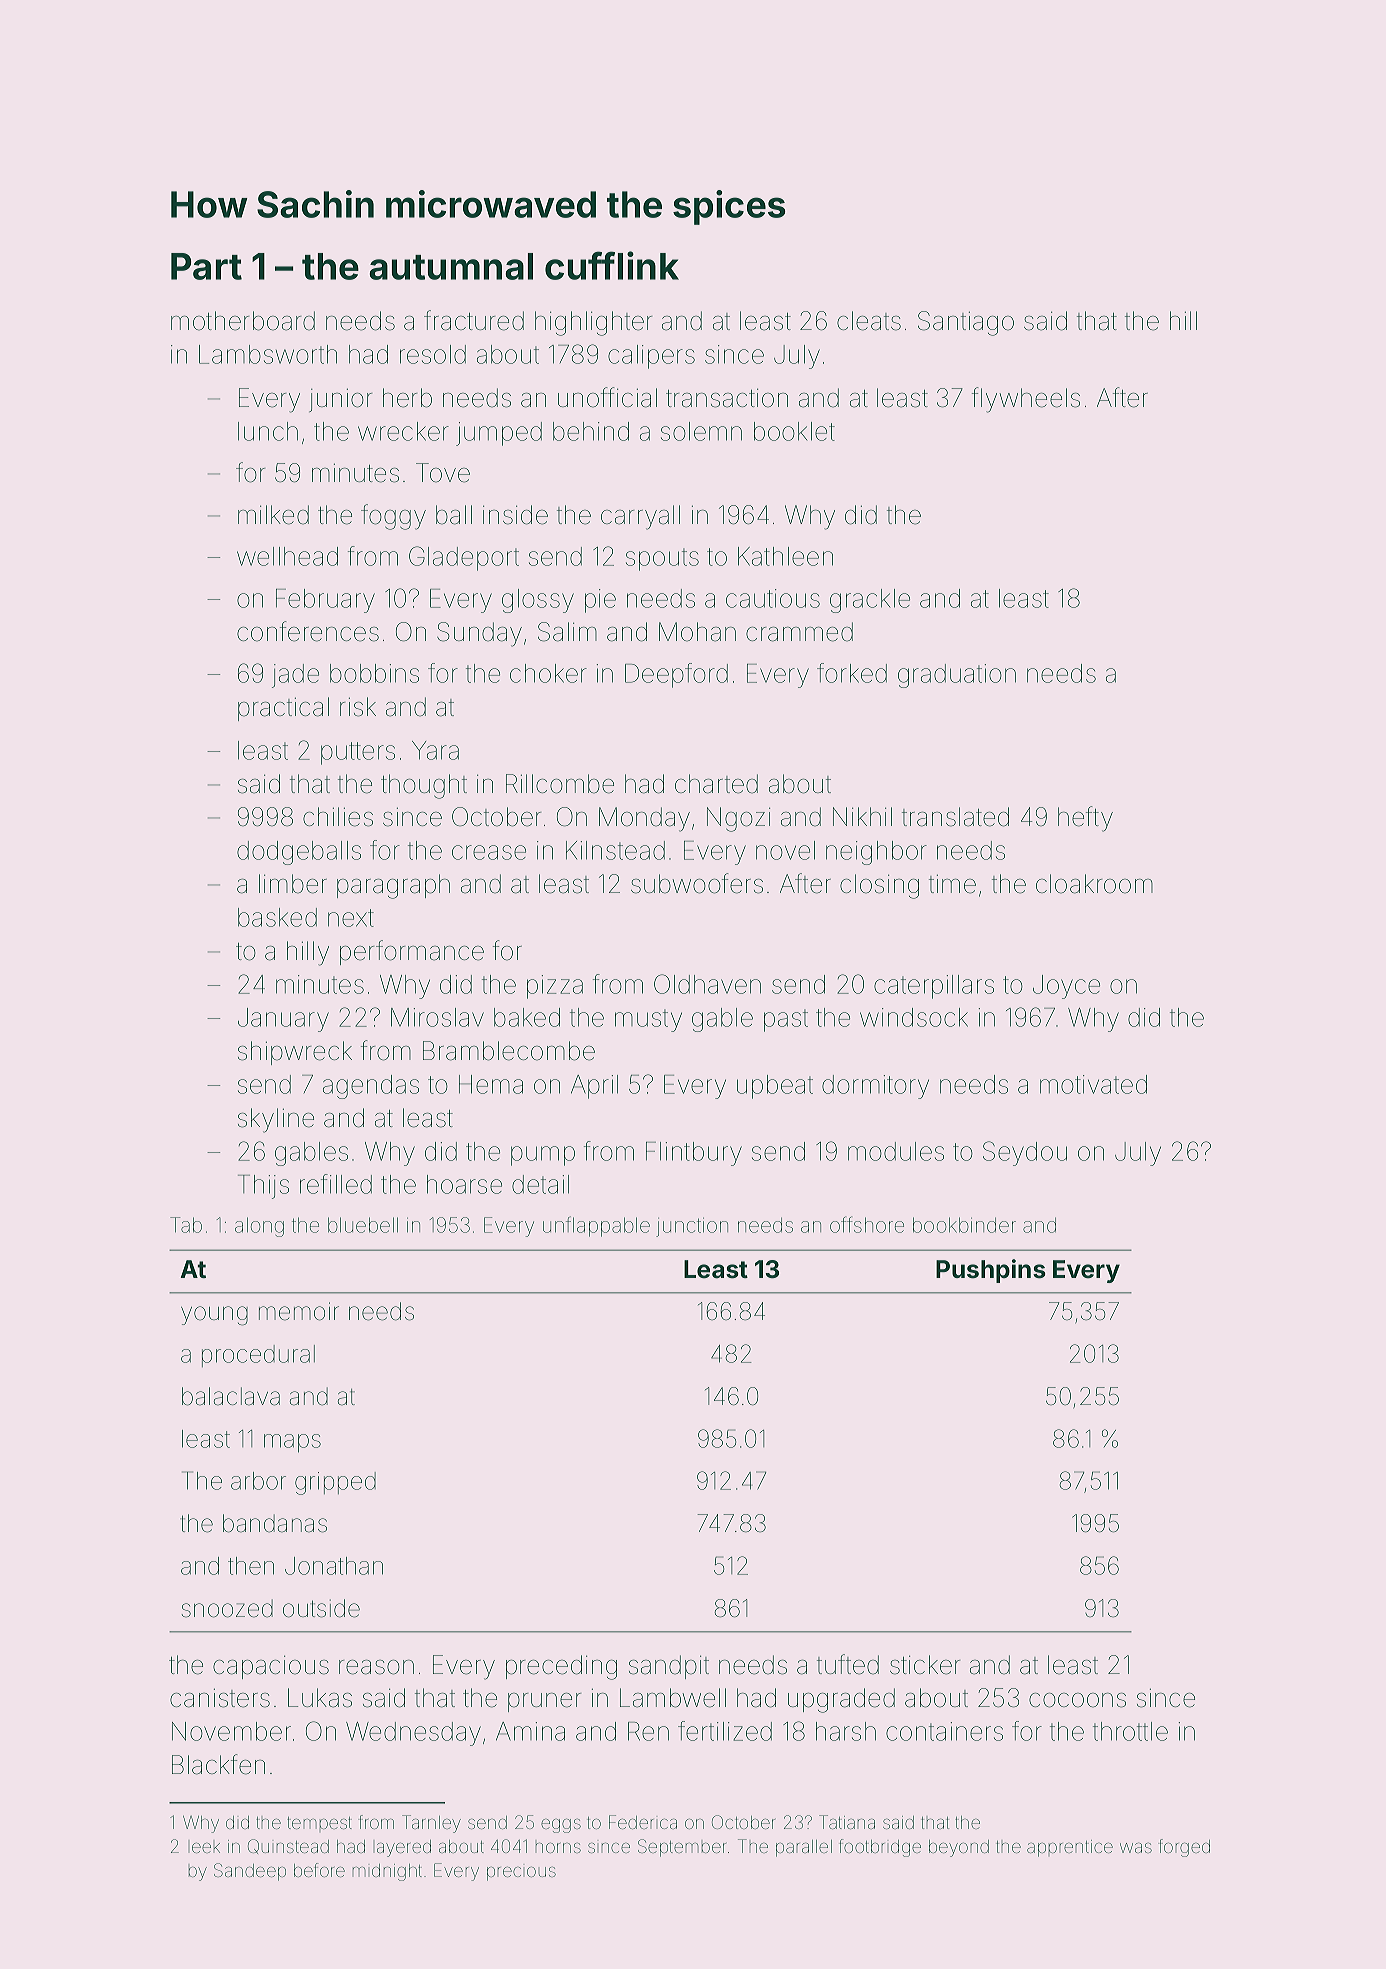 This page has height=1969, width=1386. What do you see at coordinates (424, 786) in the page?
I see `thought` at bounding box center [424, 786].
